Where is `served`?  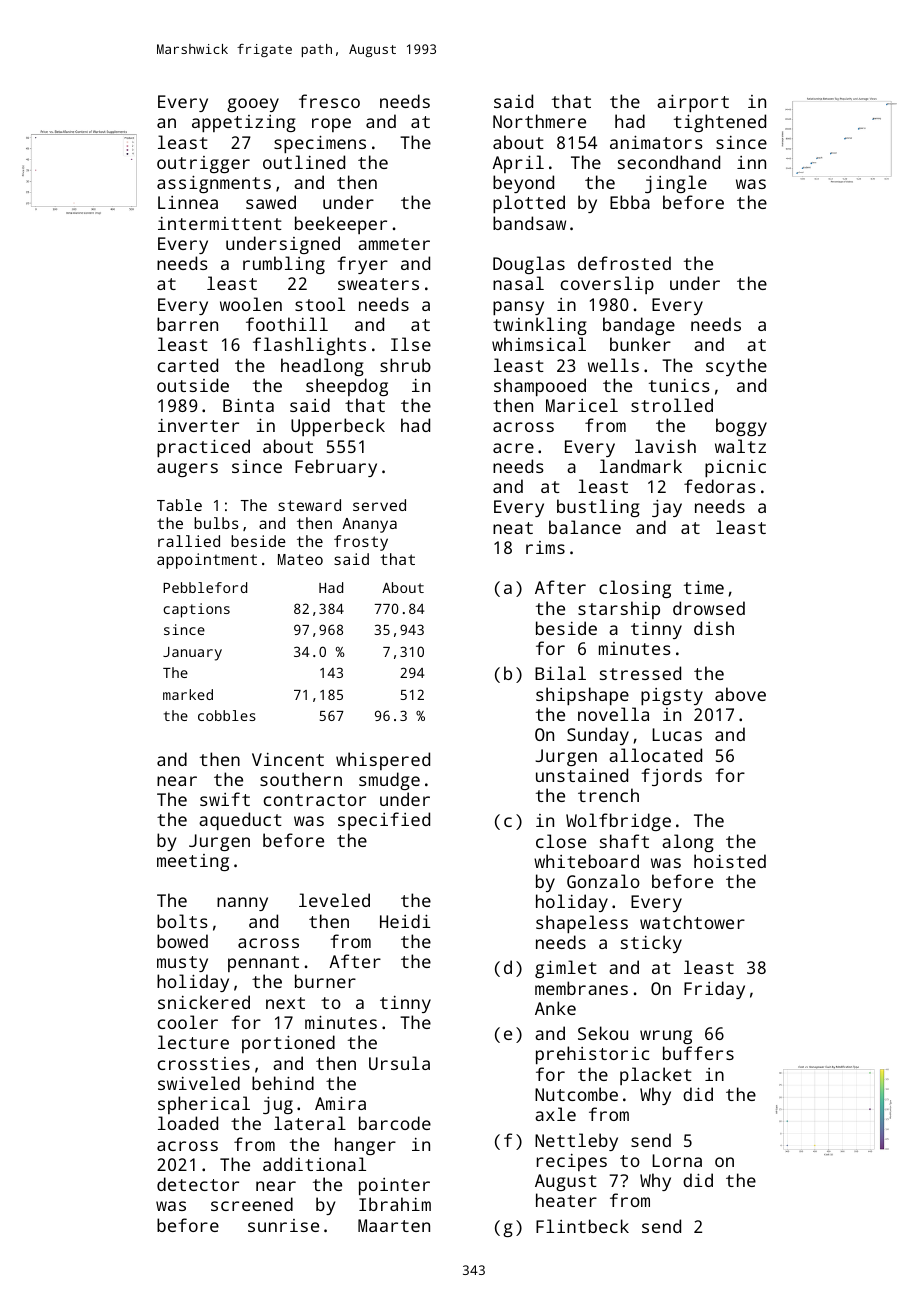
served is located at coordinates (379, 505).
